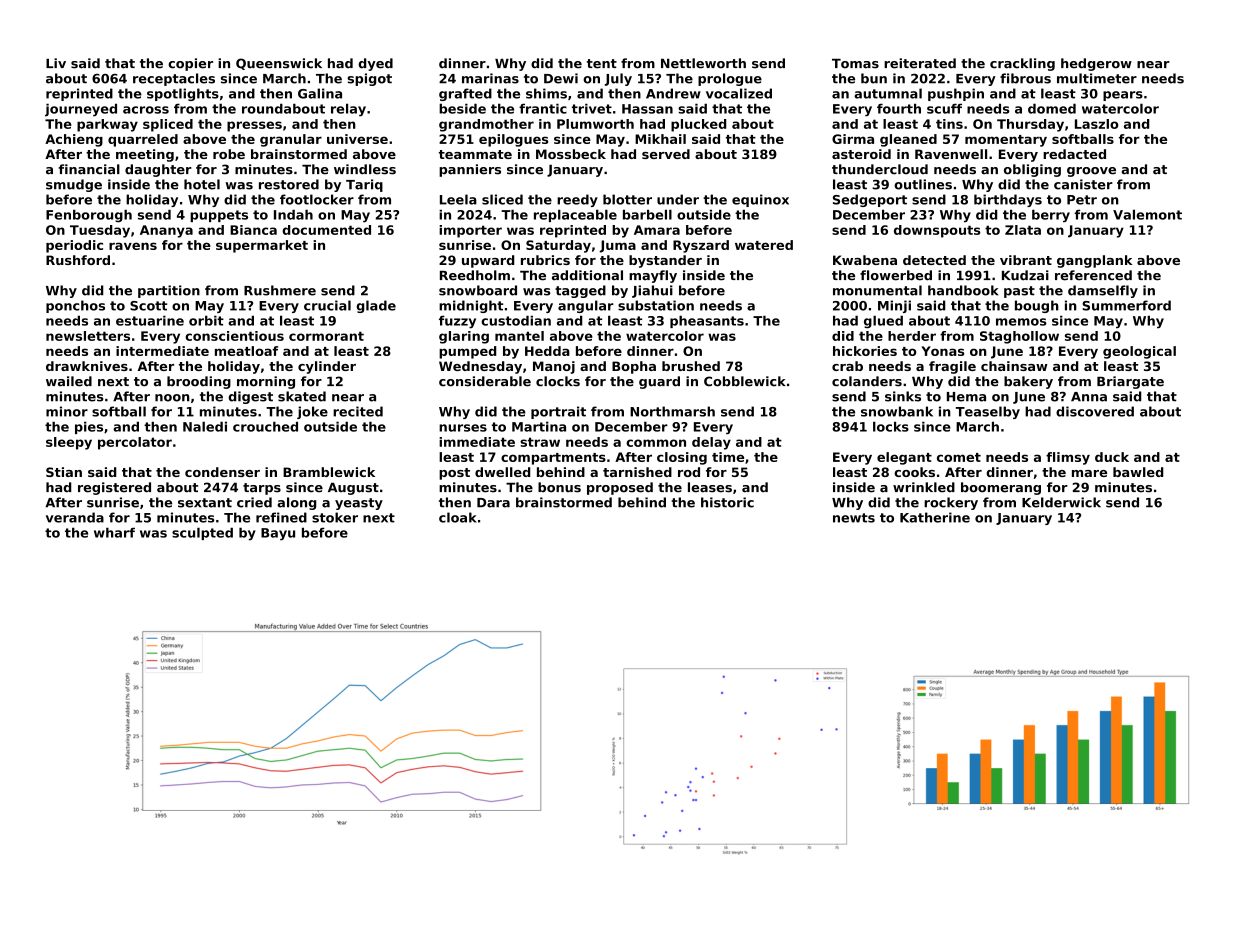 This screenshot has width=1233, height=952. What do you see at coordinates (87, 366) in the screenshot?
I see `drawknives` at bounding box center [87, 366].
